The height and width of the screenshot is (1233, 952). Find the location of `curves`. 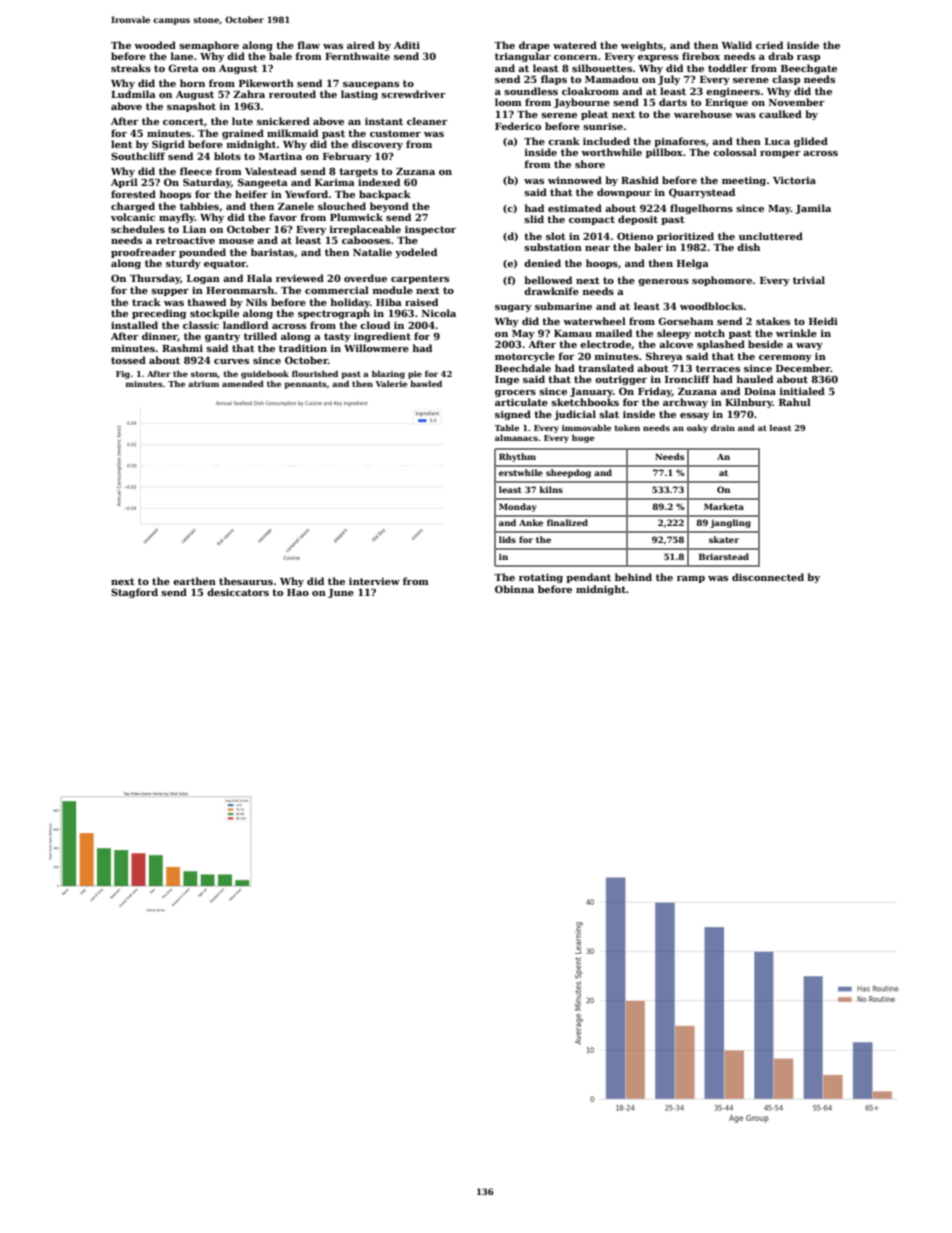

curves is located at coordinates (231, 361).
